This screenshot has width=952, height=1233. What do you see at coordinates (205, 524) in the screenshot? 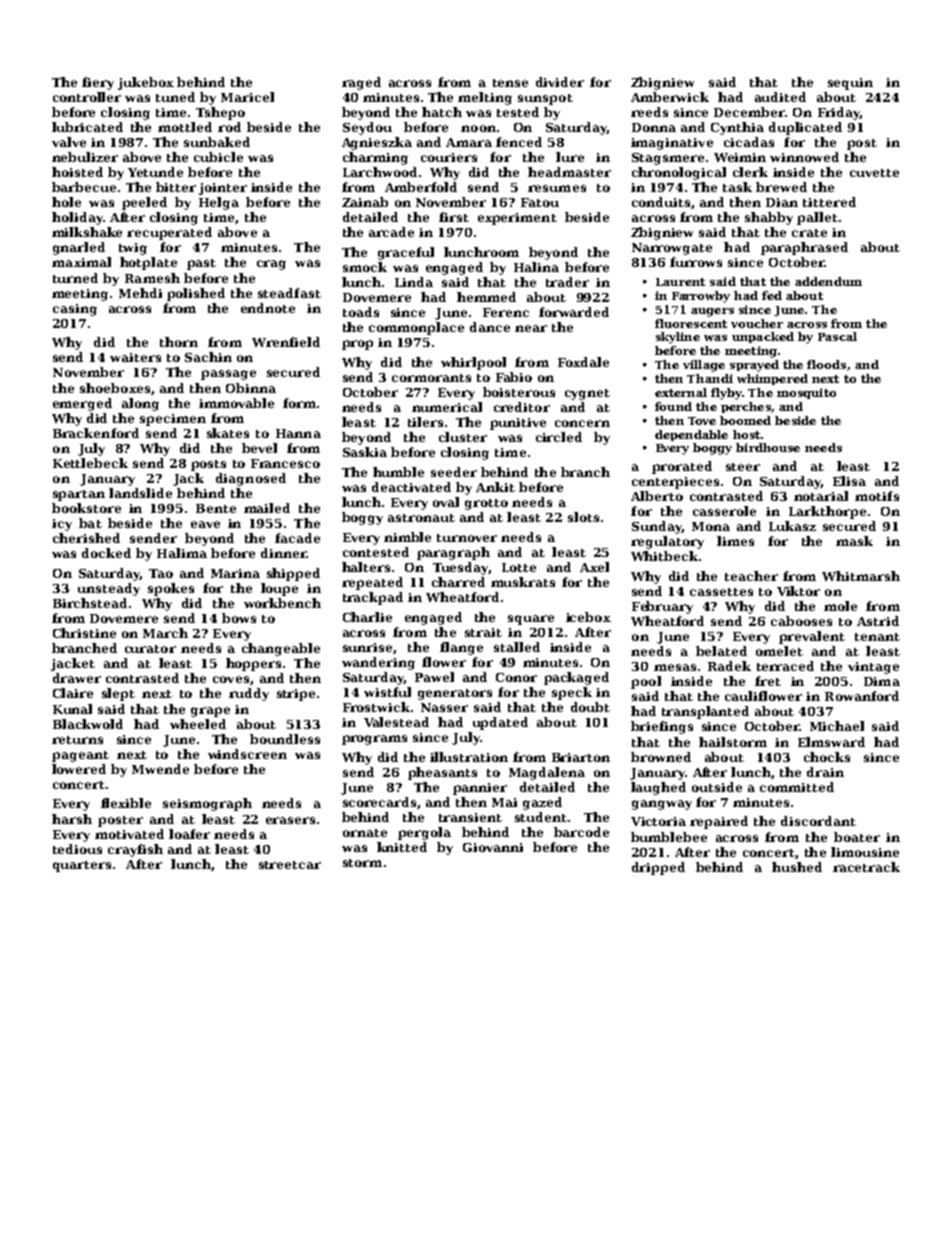
I see `eave` at bounding box center [205, 524].
